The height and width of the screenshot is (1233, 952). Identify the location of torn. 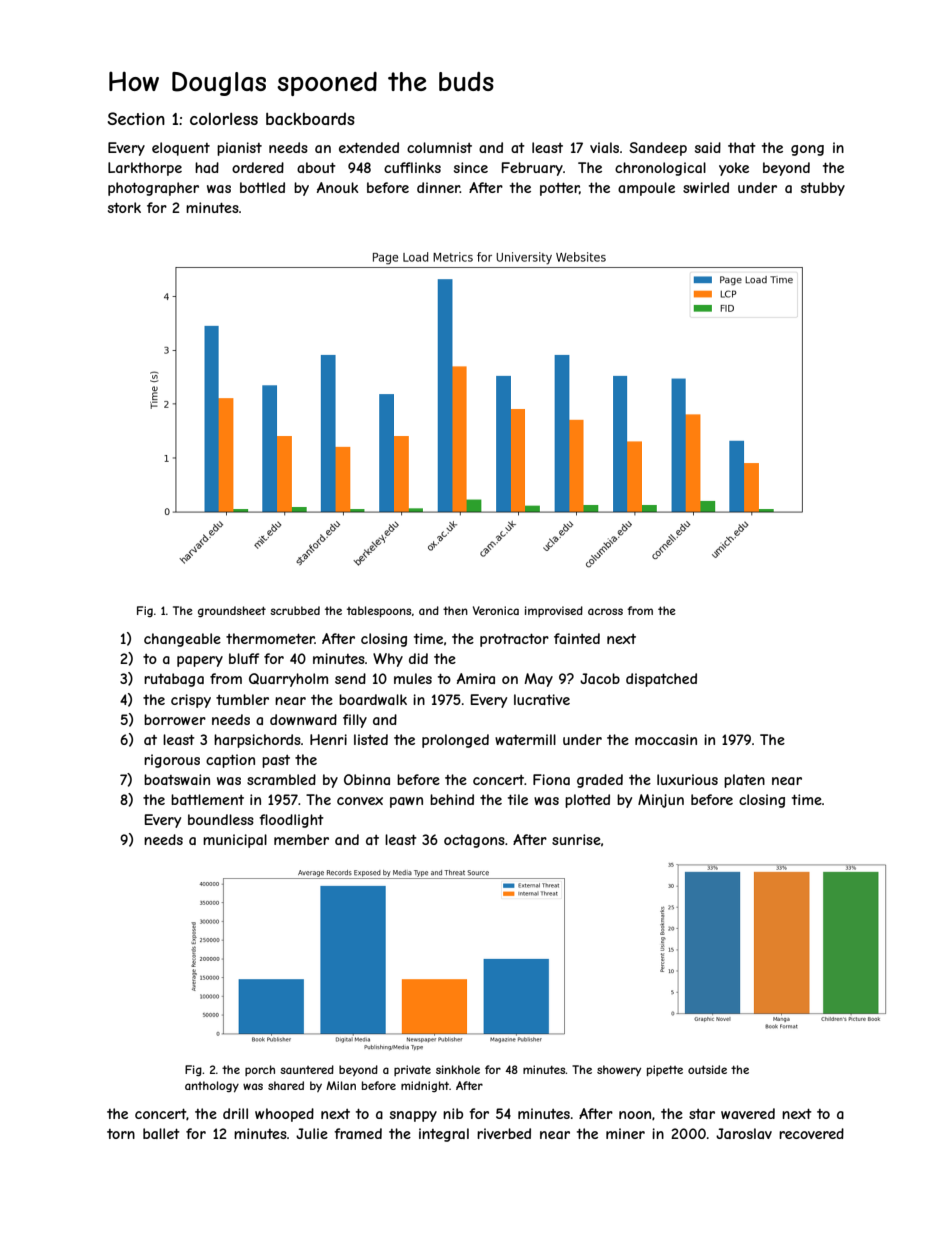
(121, 1134).
